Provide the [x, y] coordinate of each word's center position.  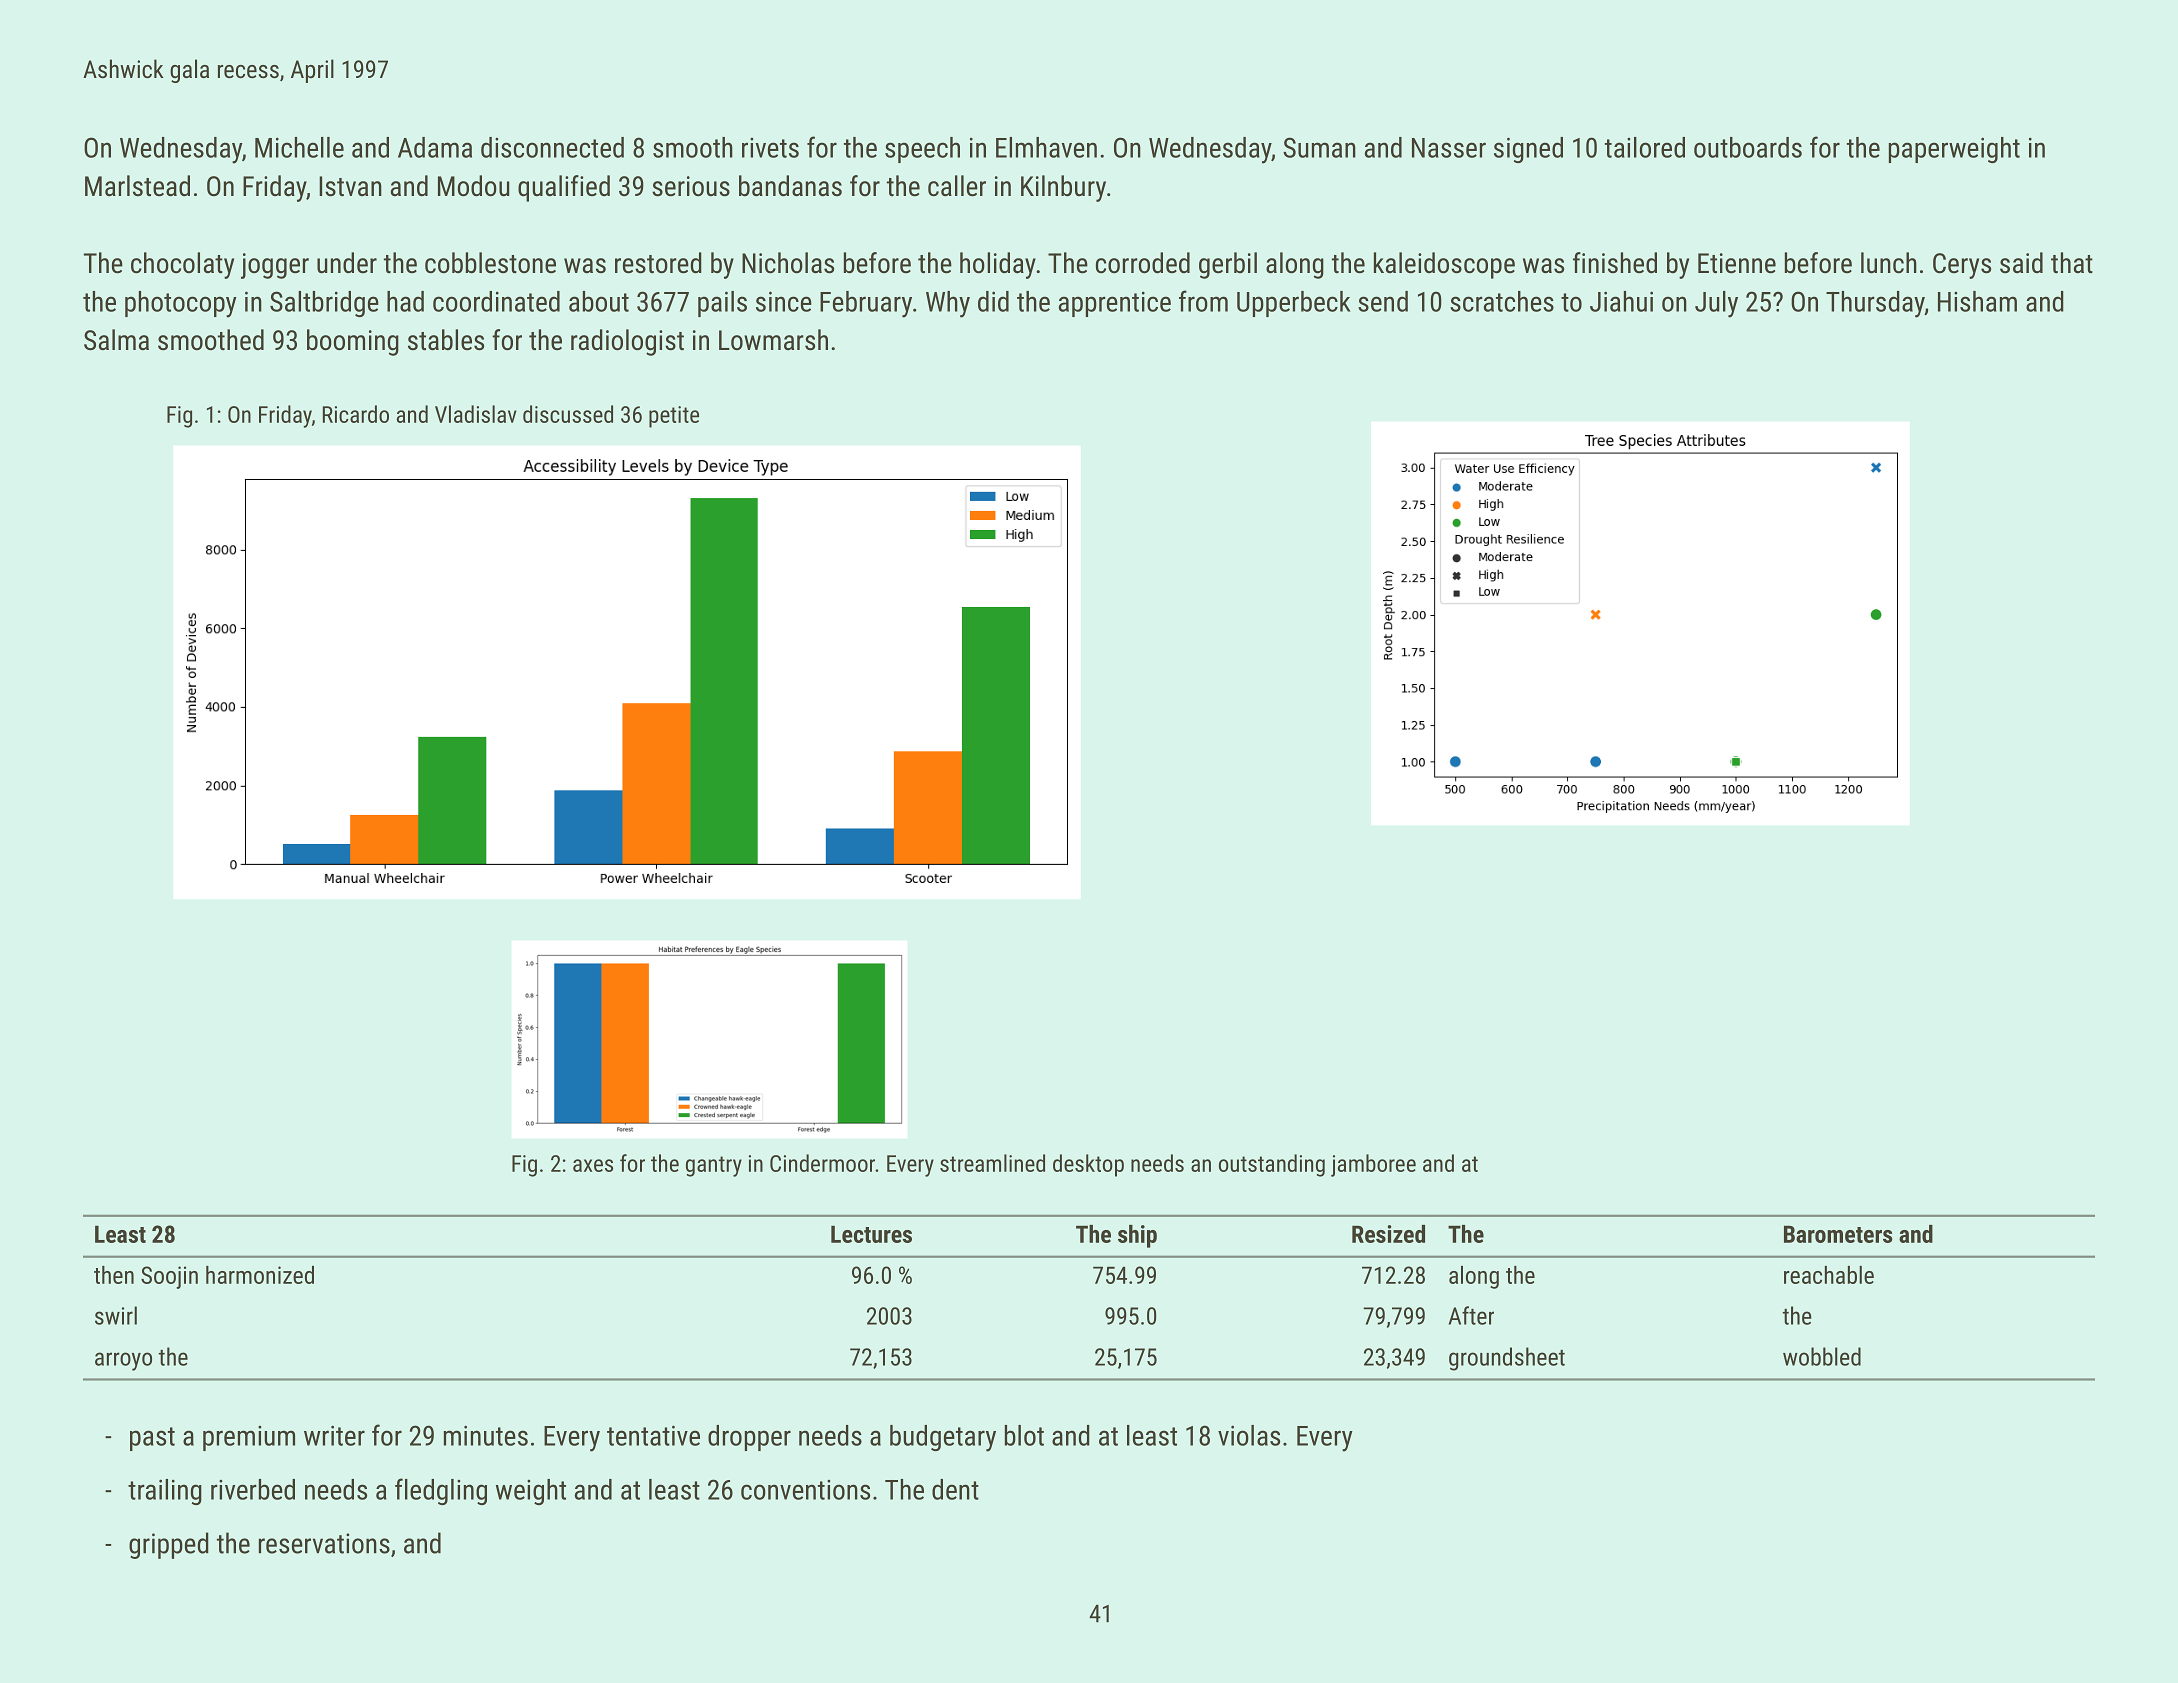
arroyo [123, 1361]
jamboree [1373, 1165]
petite [674, 417]
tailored [1645, 147]
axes [593, 1165]
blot [1024, 1435]
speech [922, 150]
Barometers [1838, 1234]
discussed [568, 414]
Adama [435, 147]
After [1471, 1315]
